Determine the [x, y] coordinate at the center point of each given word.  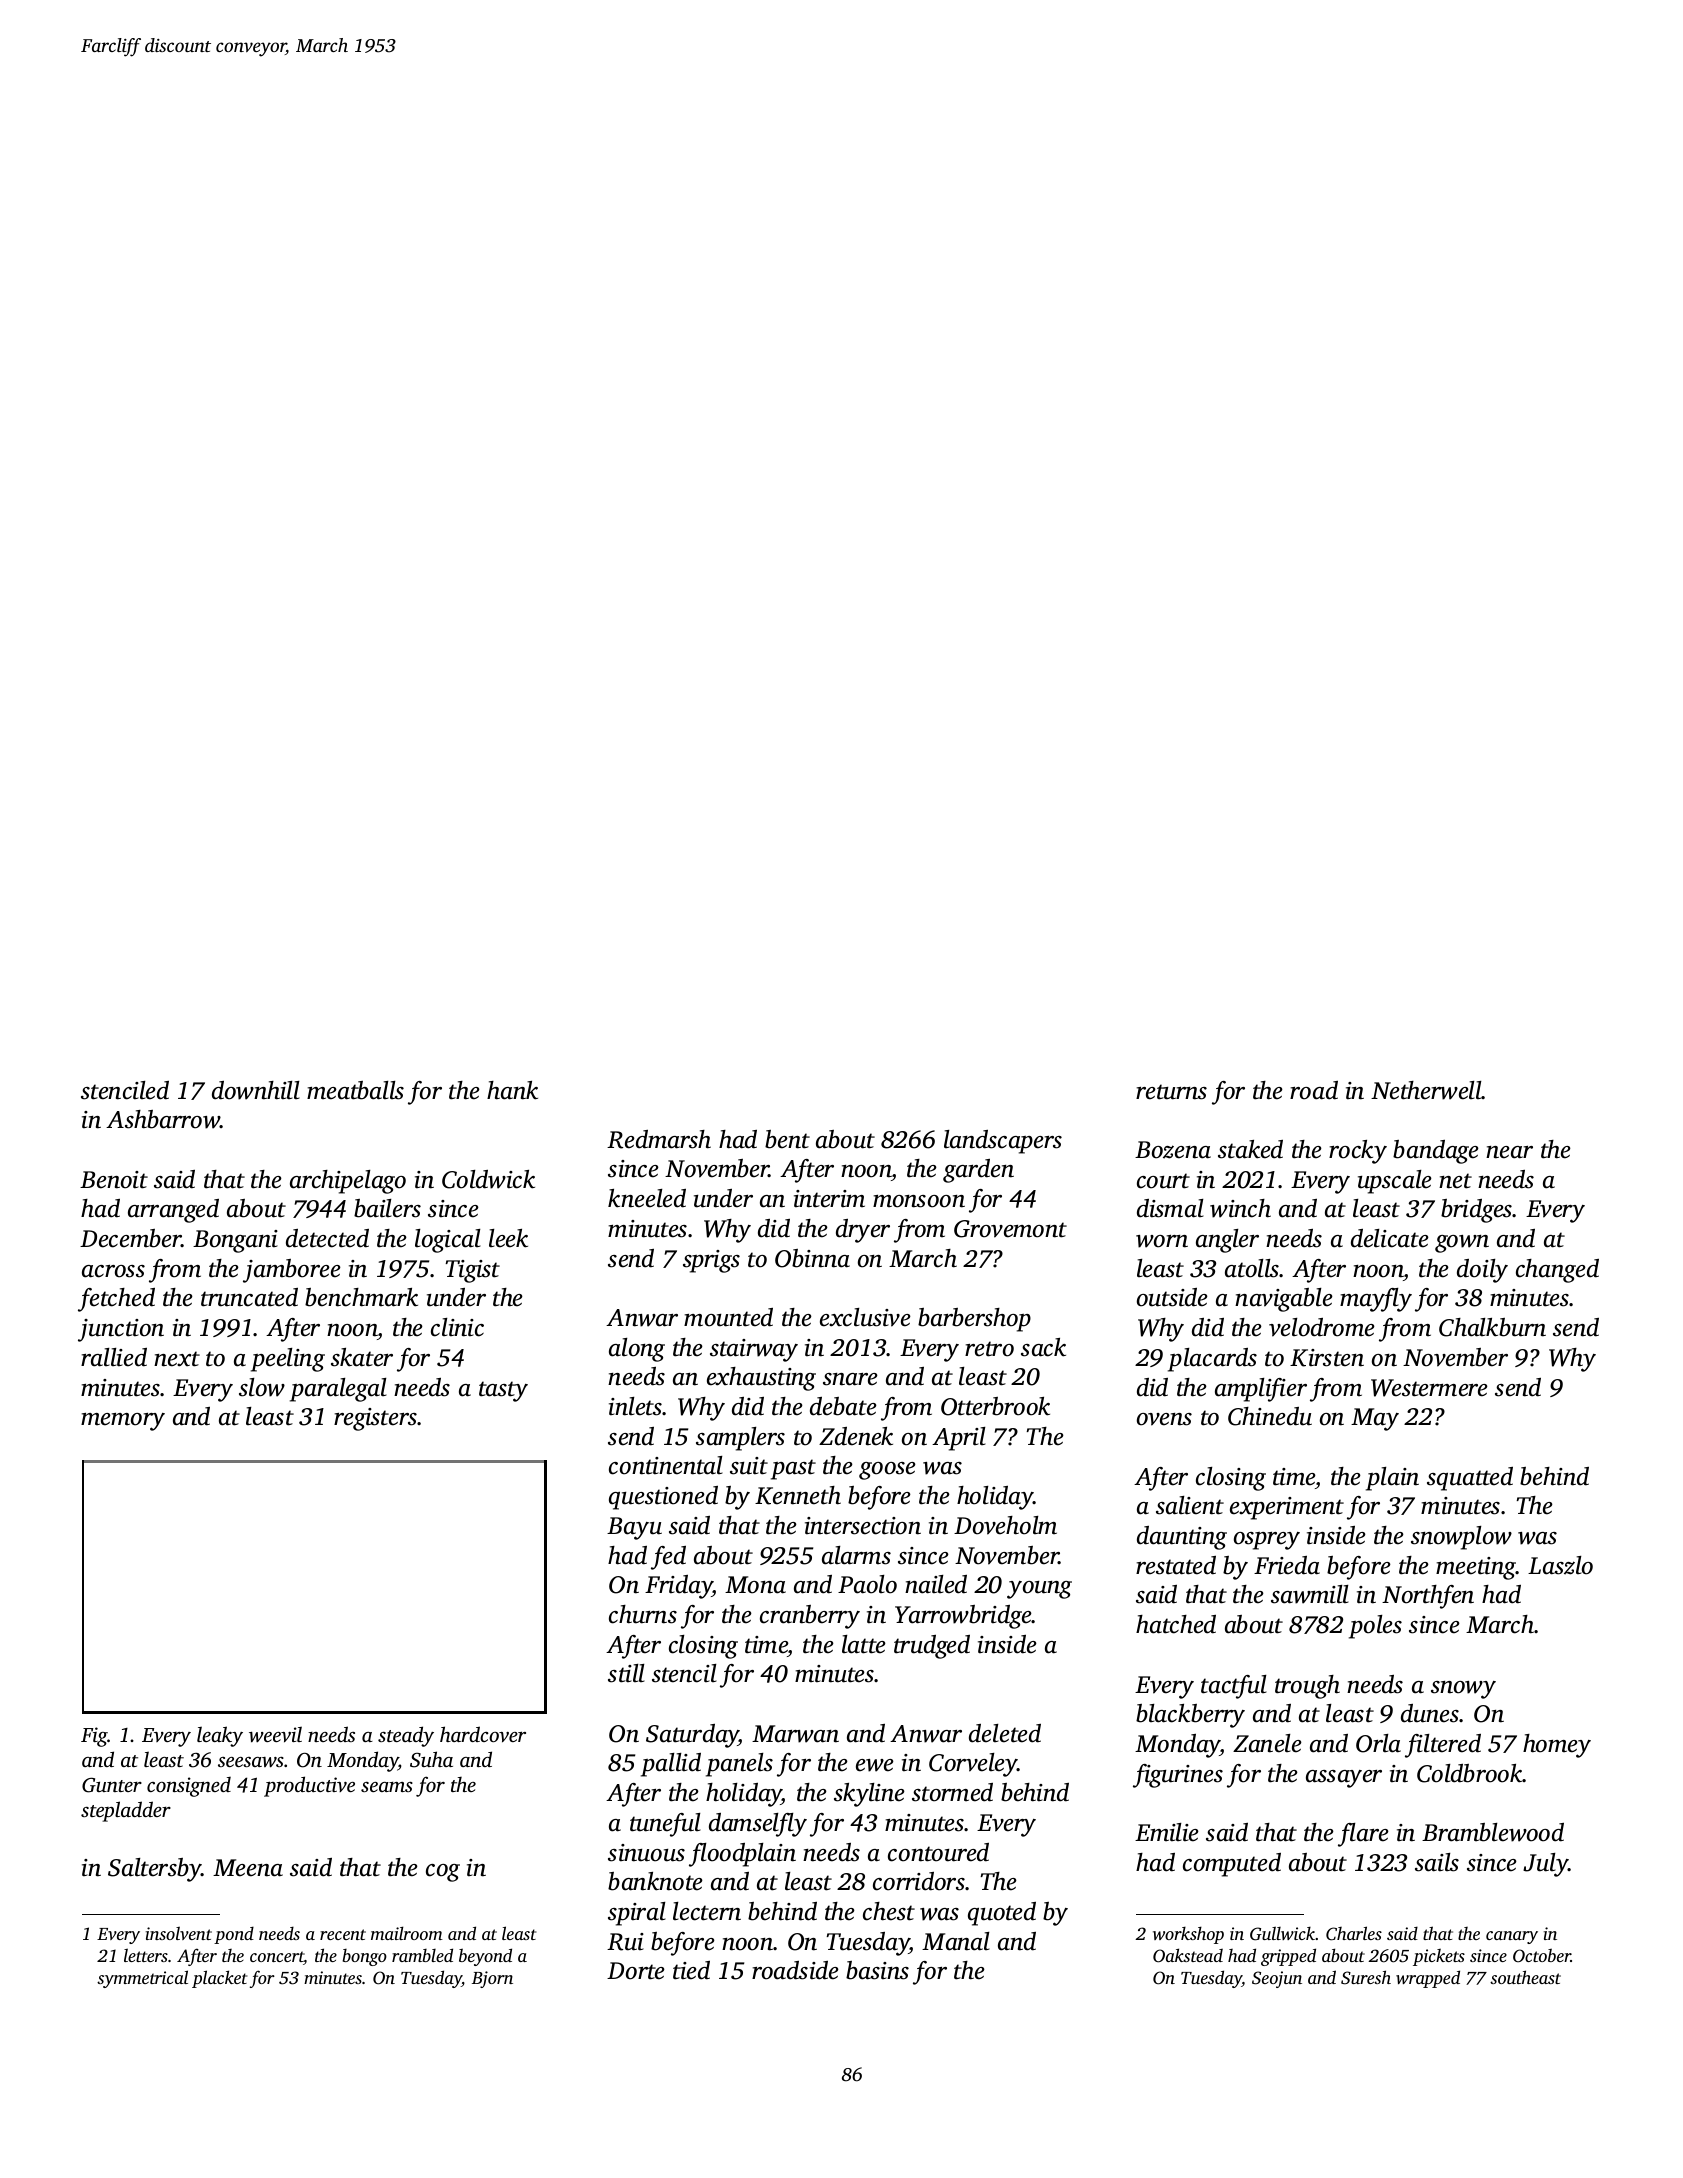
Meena [248, 1868]
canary [1512, 1937]
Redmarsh [659, 1139]
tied [691, 1970]
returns [1171, 1092]
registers [375, 1419]
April [959, 1439]
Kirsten [1327, 1358]
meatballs [355, 1090]
